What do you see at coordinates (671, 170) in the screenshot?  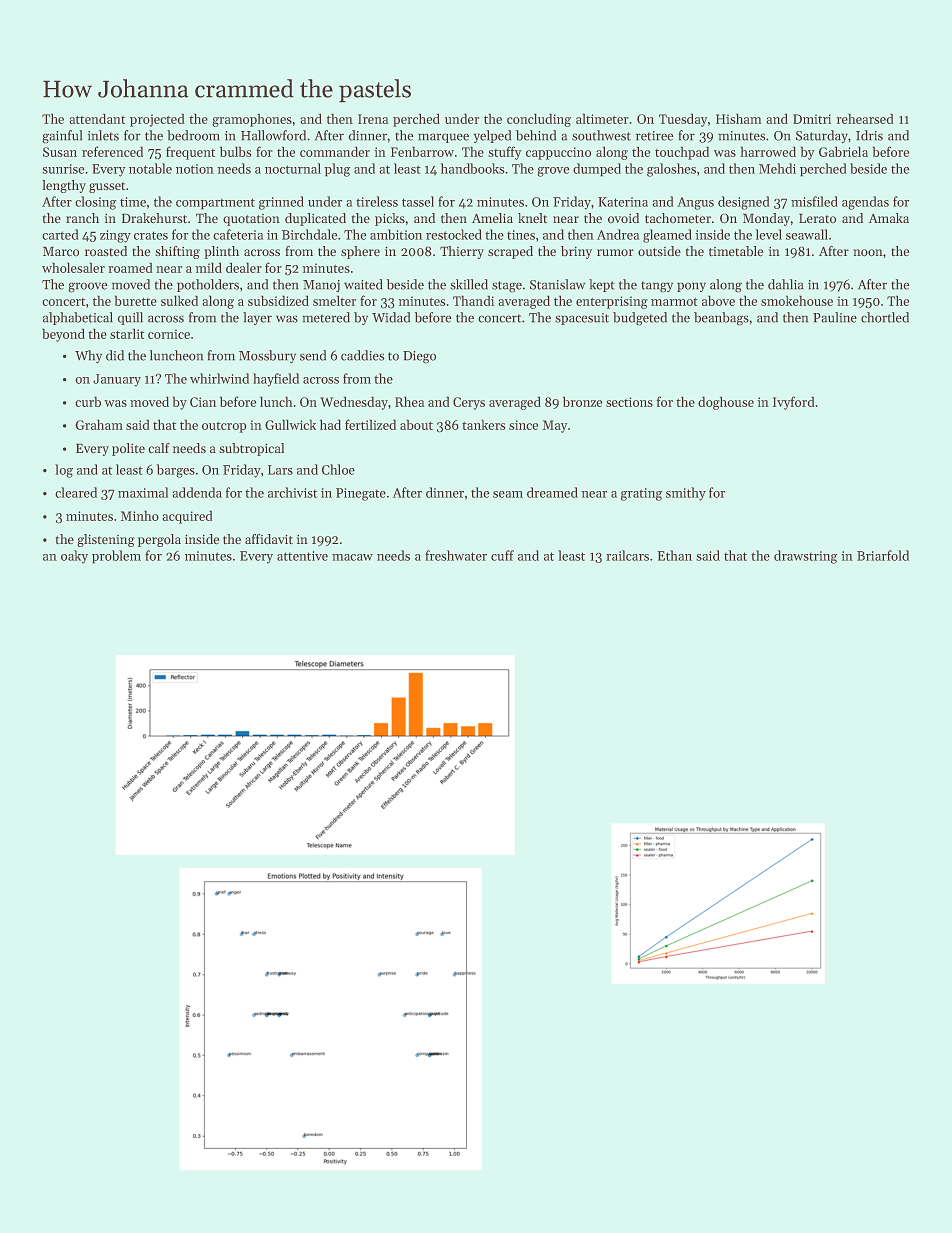 I see `galoshes` at bounding box center [671, 170].
